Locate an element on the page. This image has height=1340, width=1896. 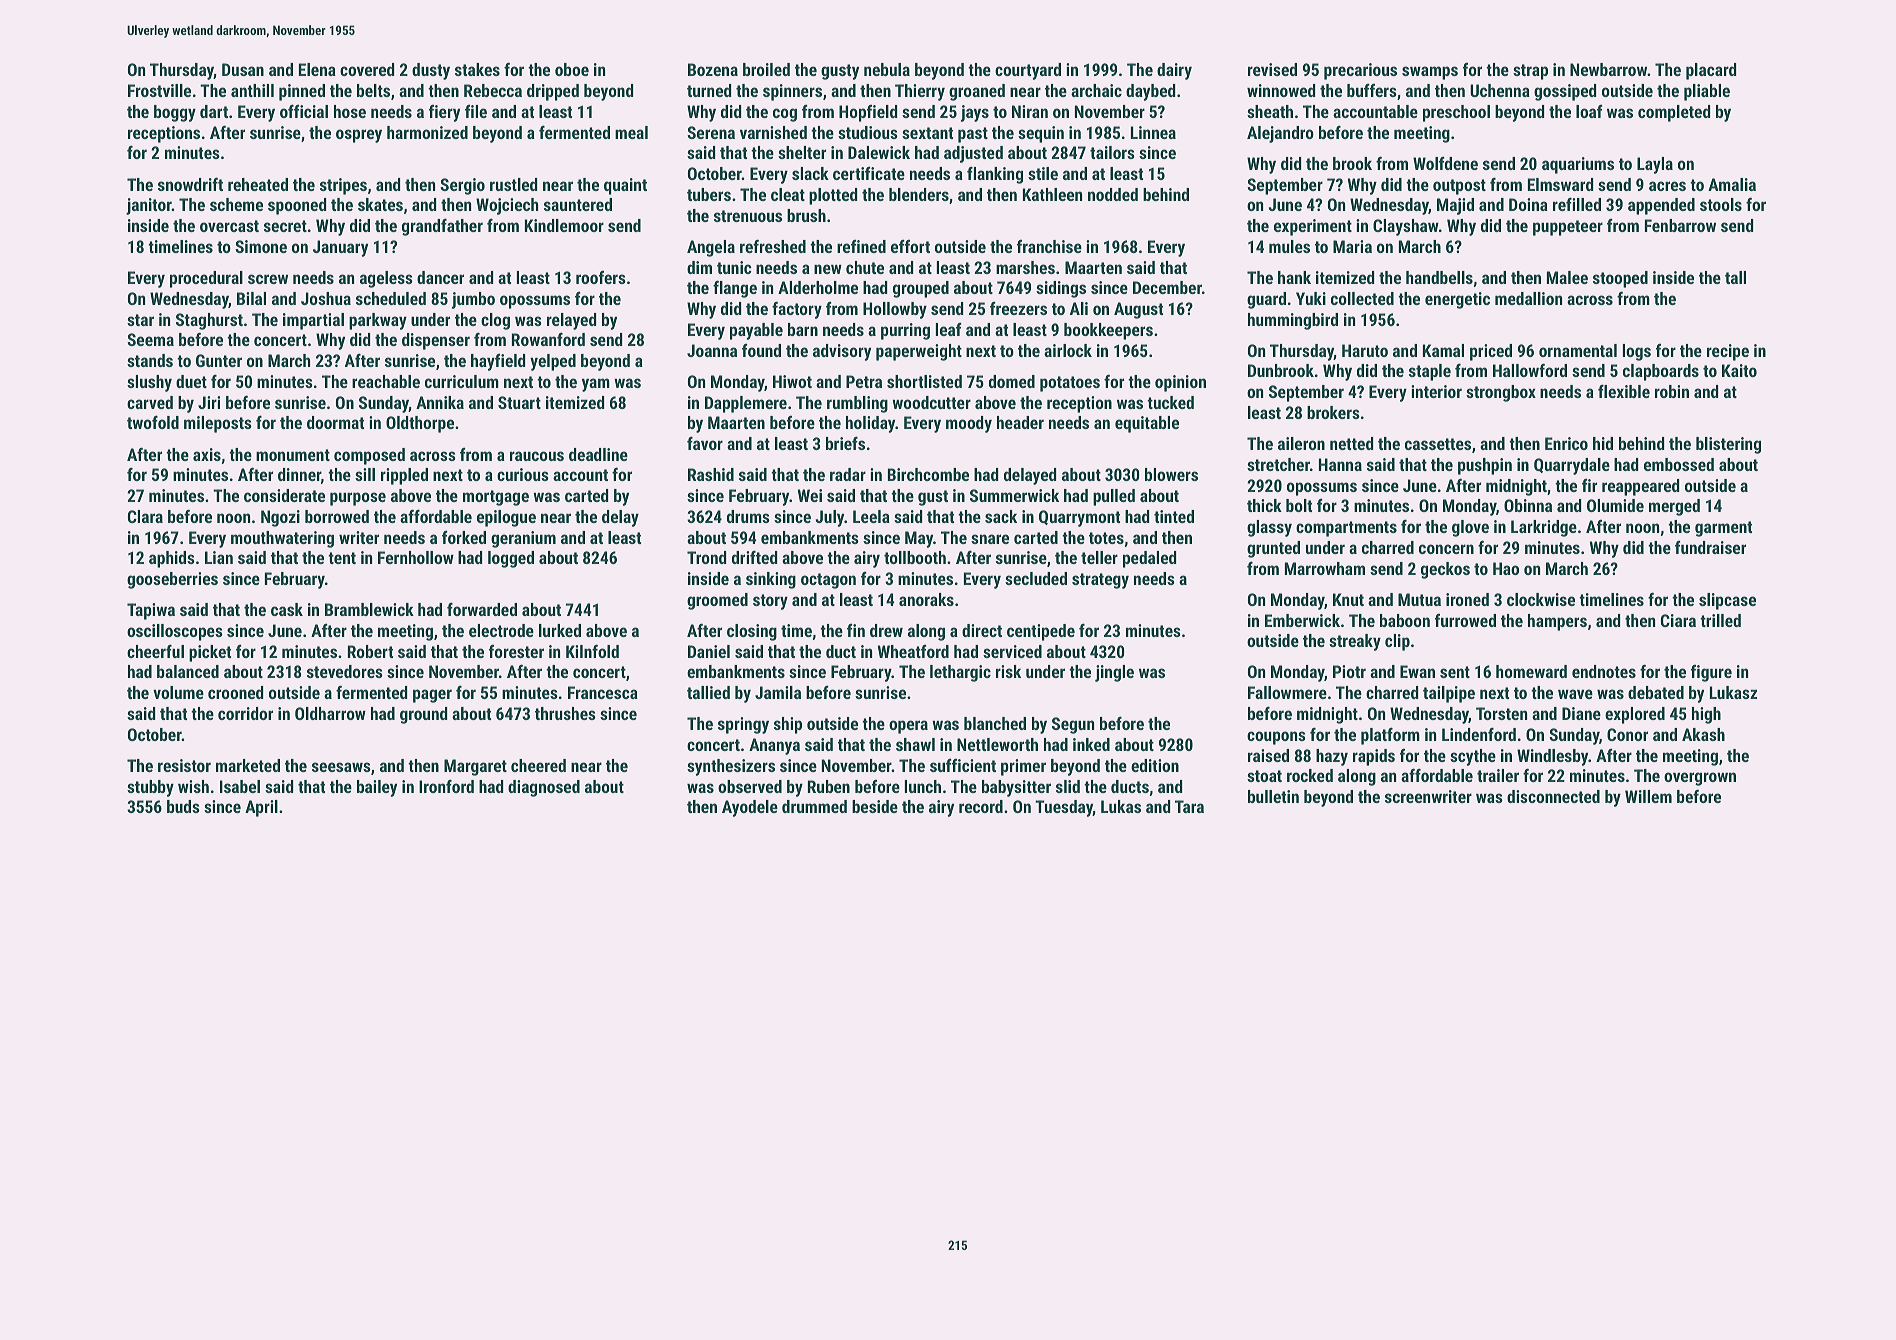
Frostville is located at coordinates (159, 90).
